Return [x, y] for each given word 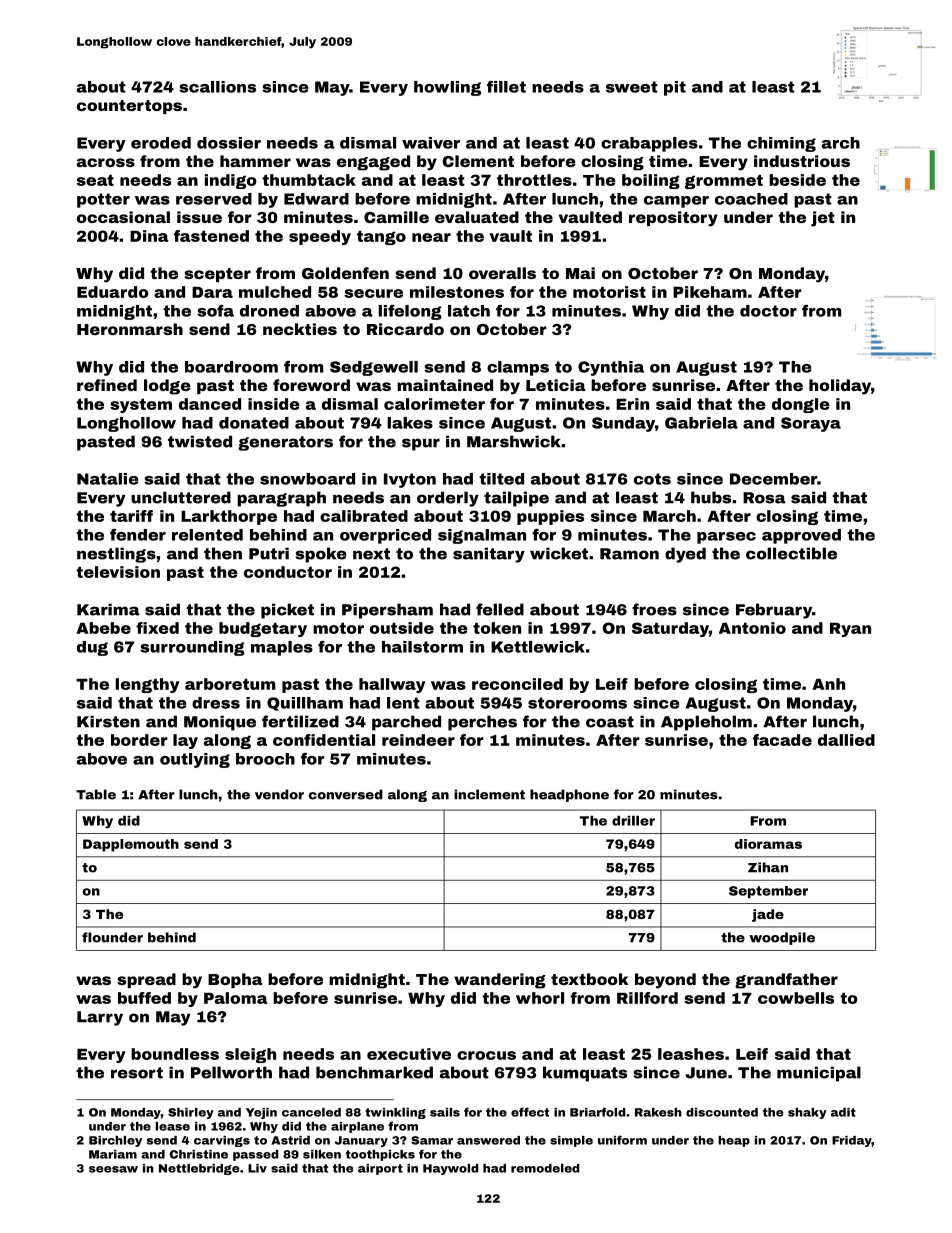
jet [823, 219]
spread [146, 980]
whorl [540, 998]
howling [447, 88]
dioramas [768, 844]
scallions [217, 87]
